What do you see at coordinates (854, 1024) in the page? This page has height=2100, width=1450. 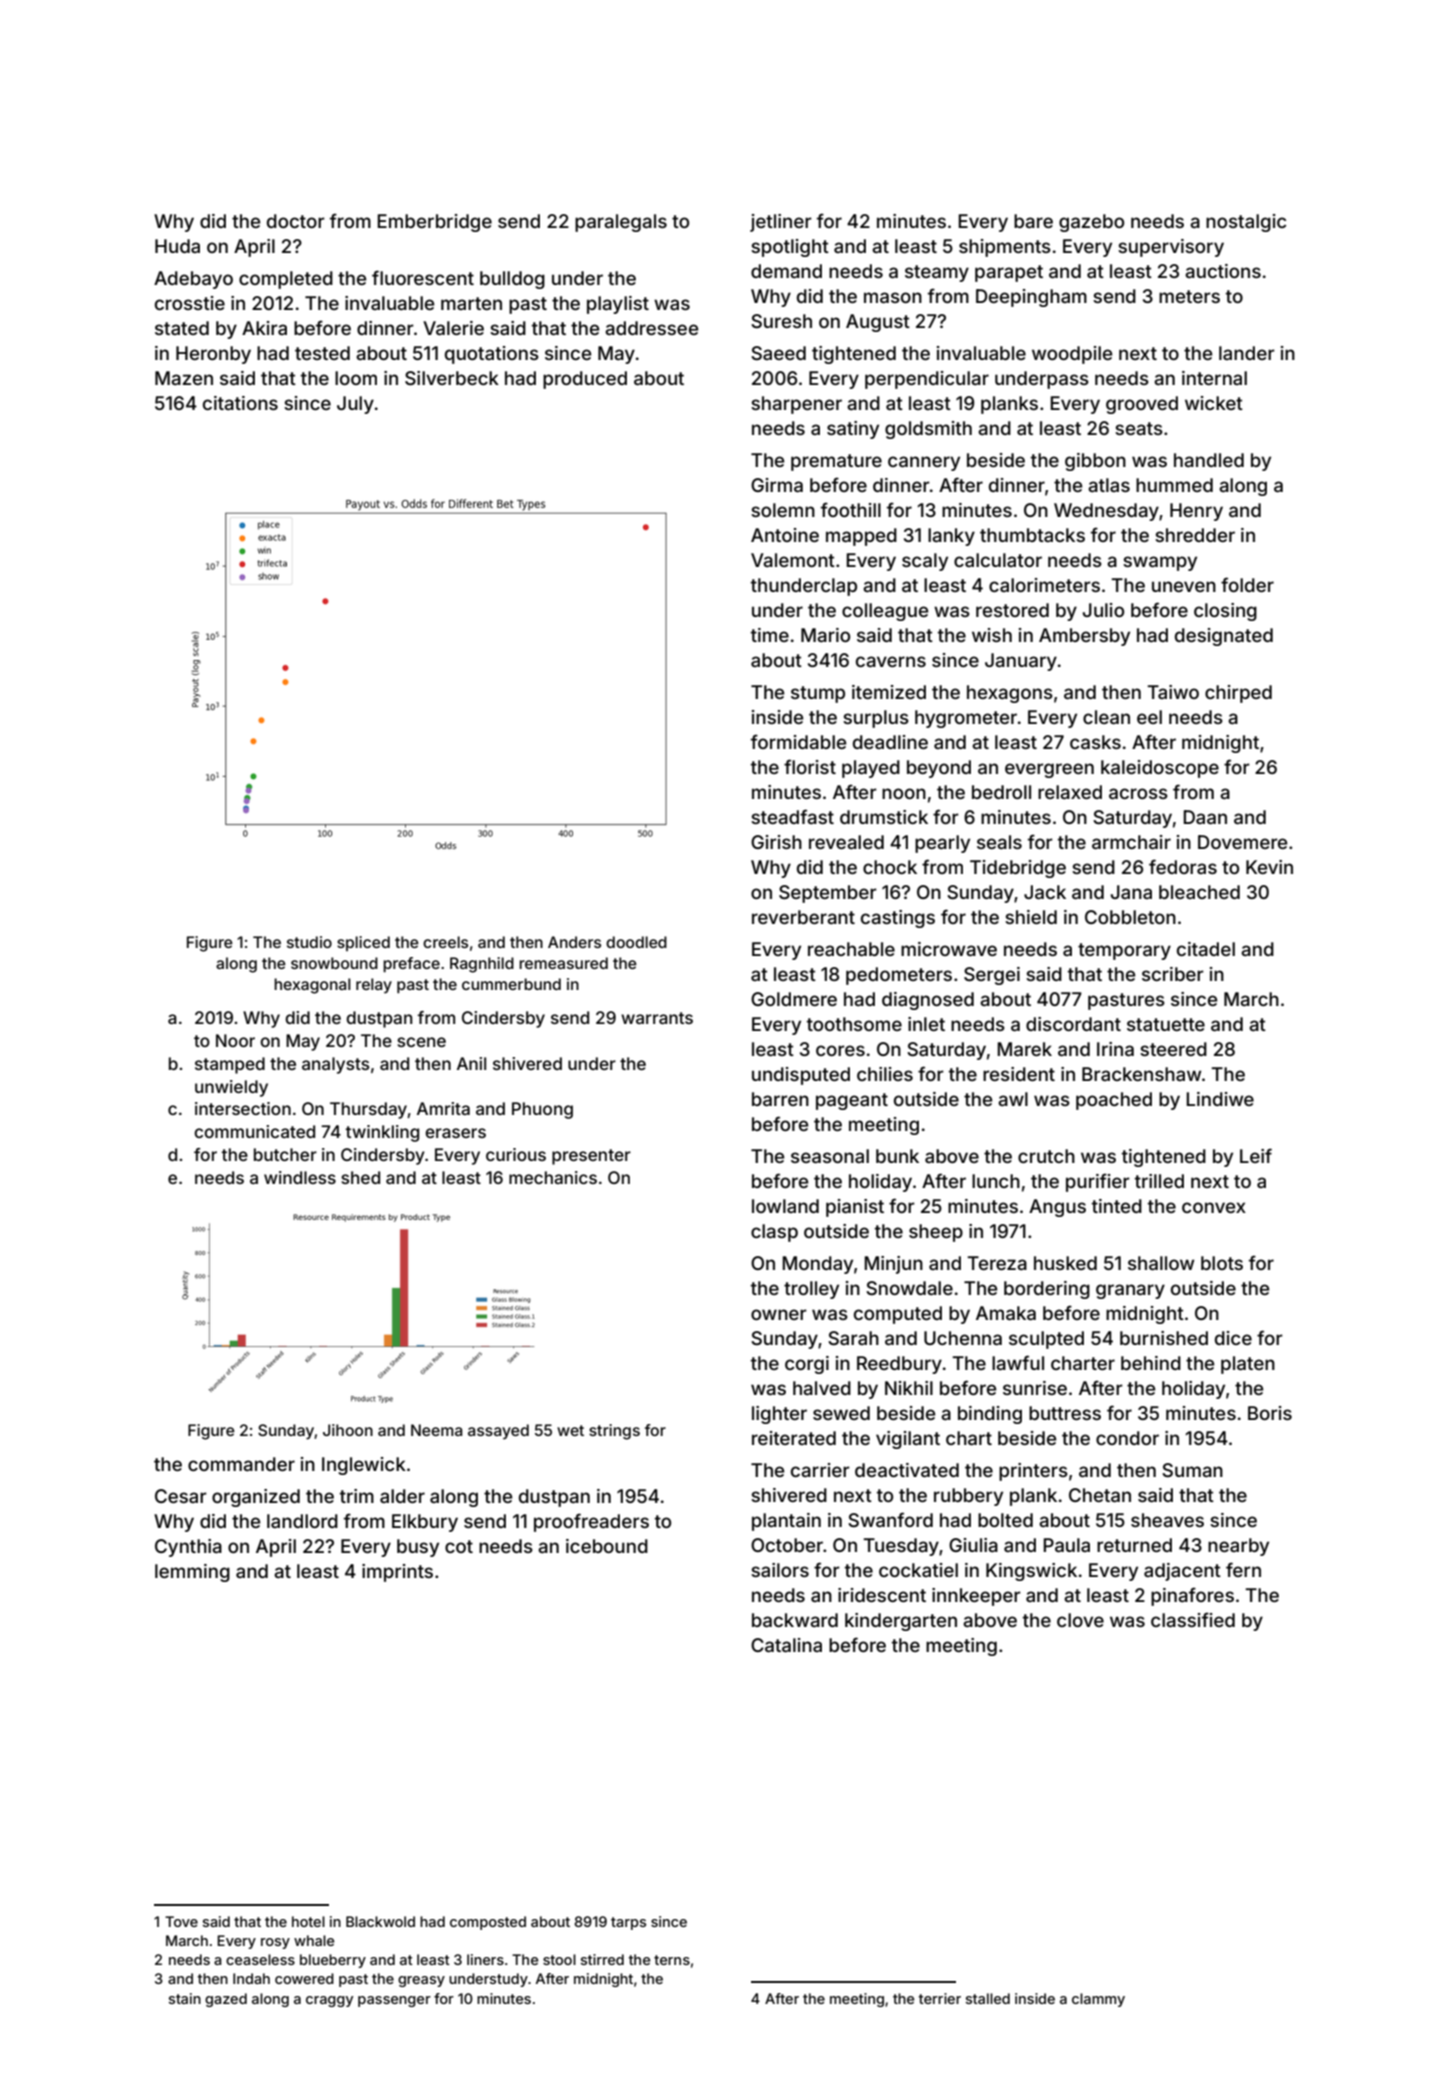 I see `toothsome` at bounding box center [854, 1024].
